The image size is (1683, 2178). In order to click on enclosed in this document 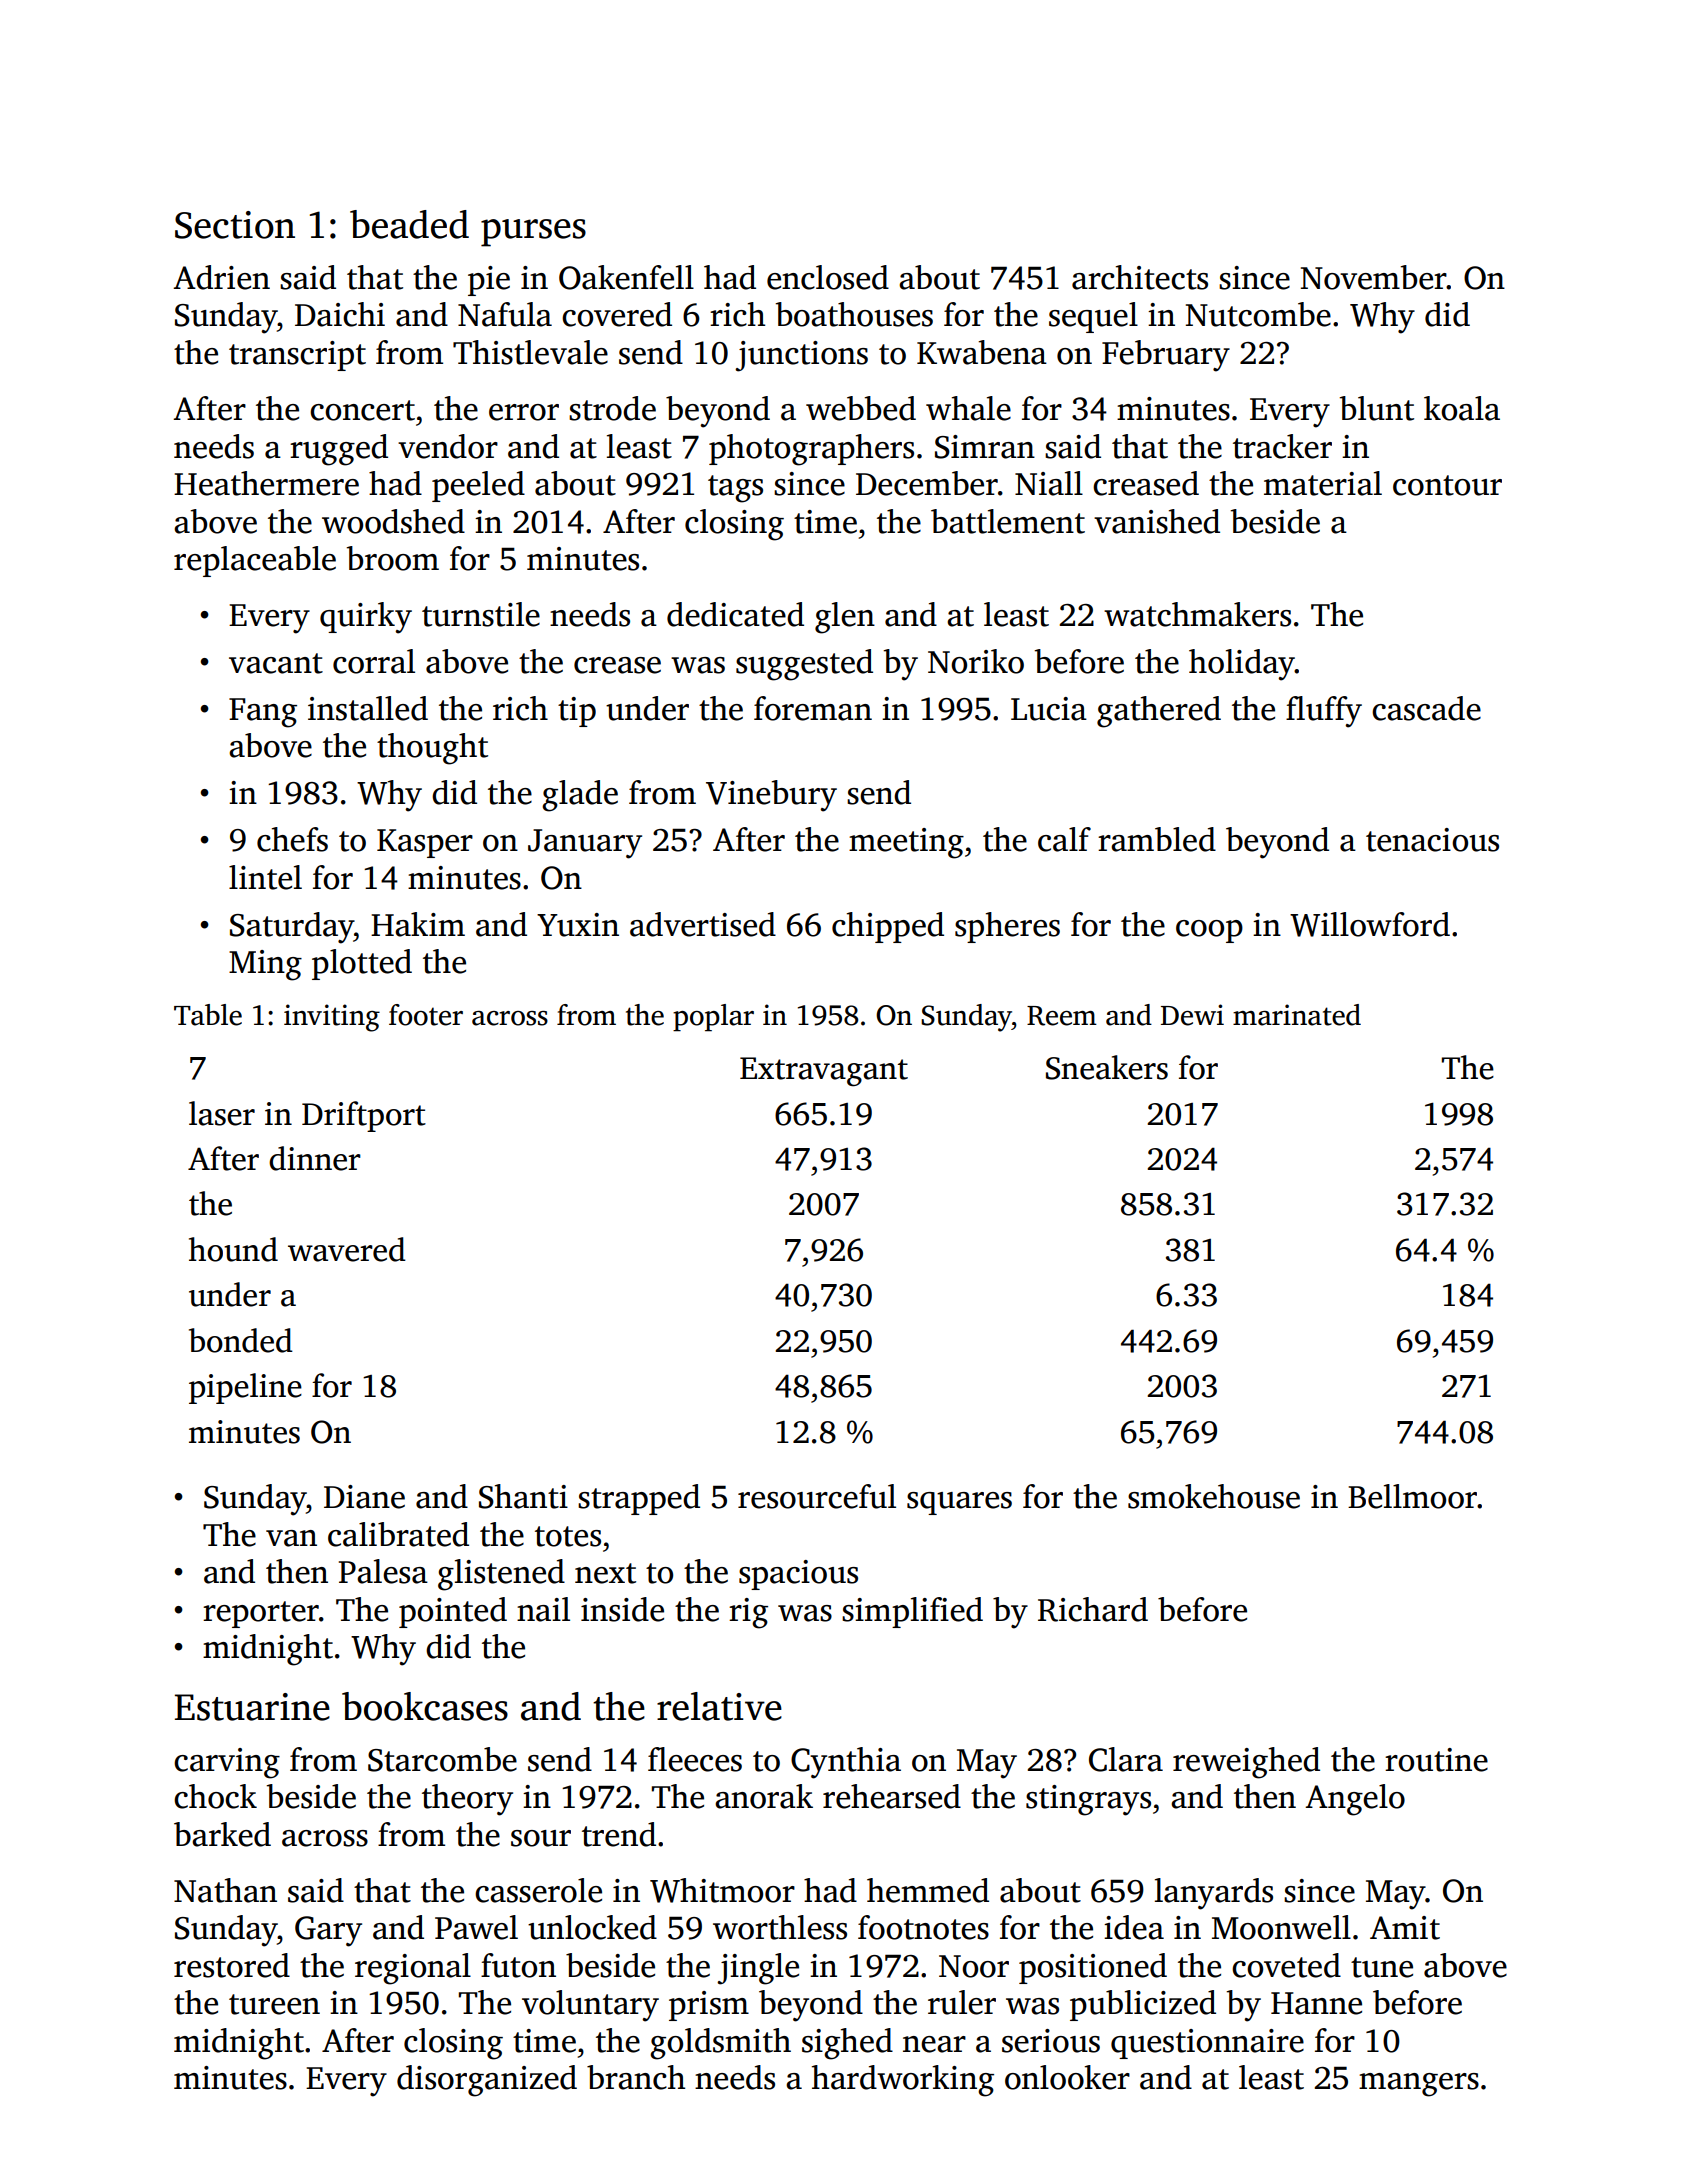, I will do `click(828, 277)`.
